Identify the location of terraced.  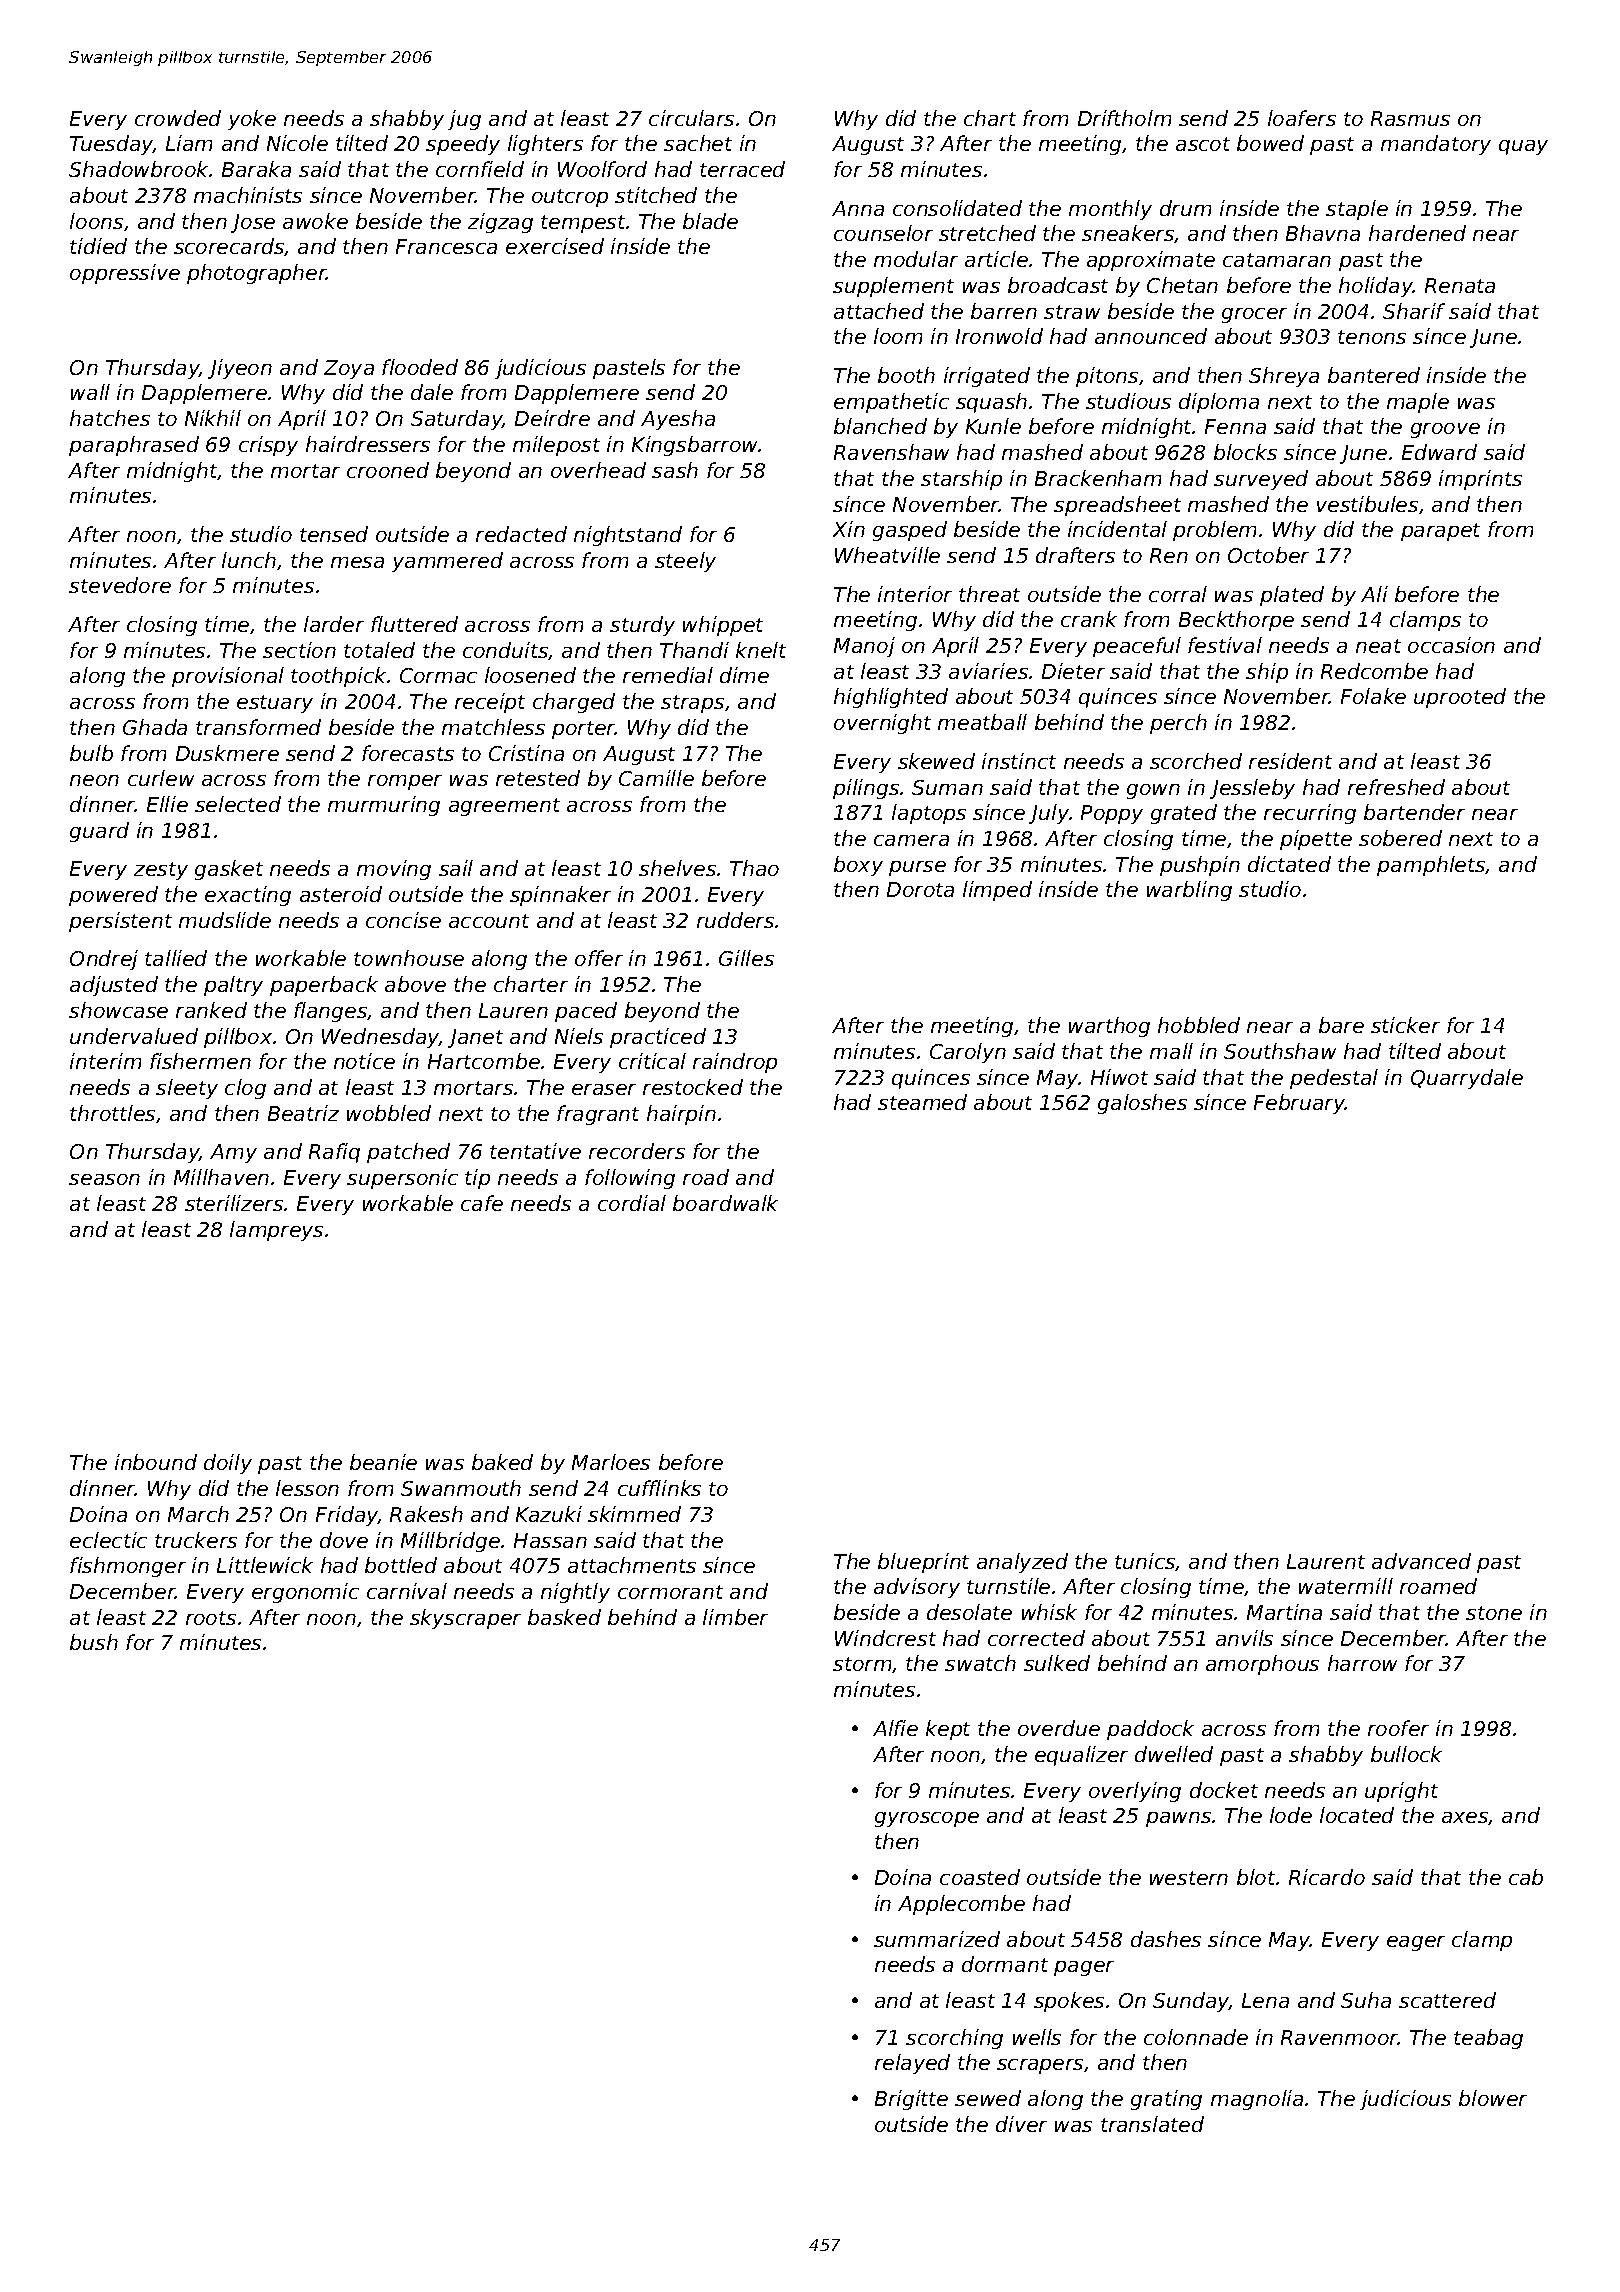
(742, 169).
